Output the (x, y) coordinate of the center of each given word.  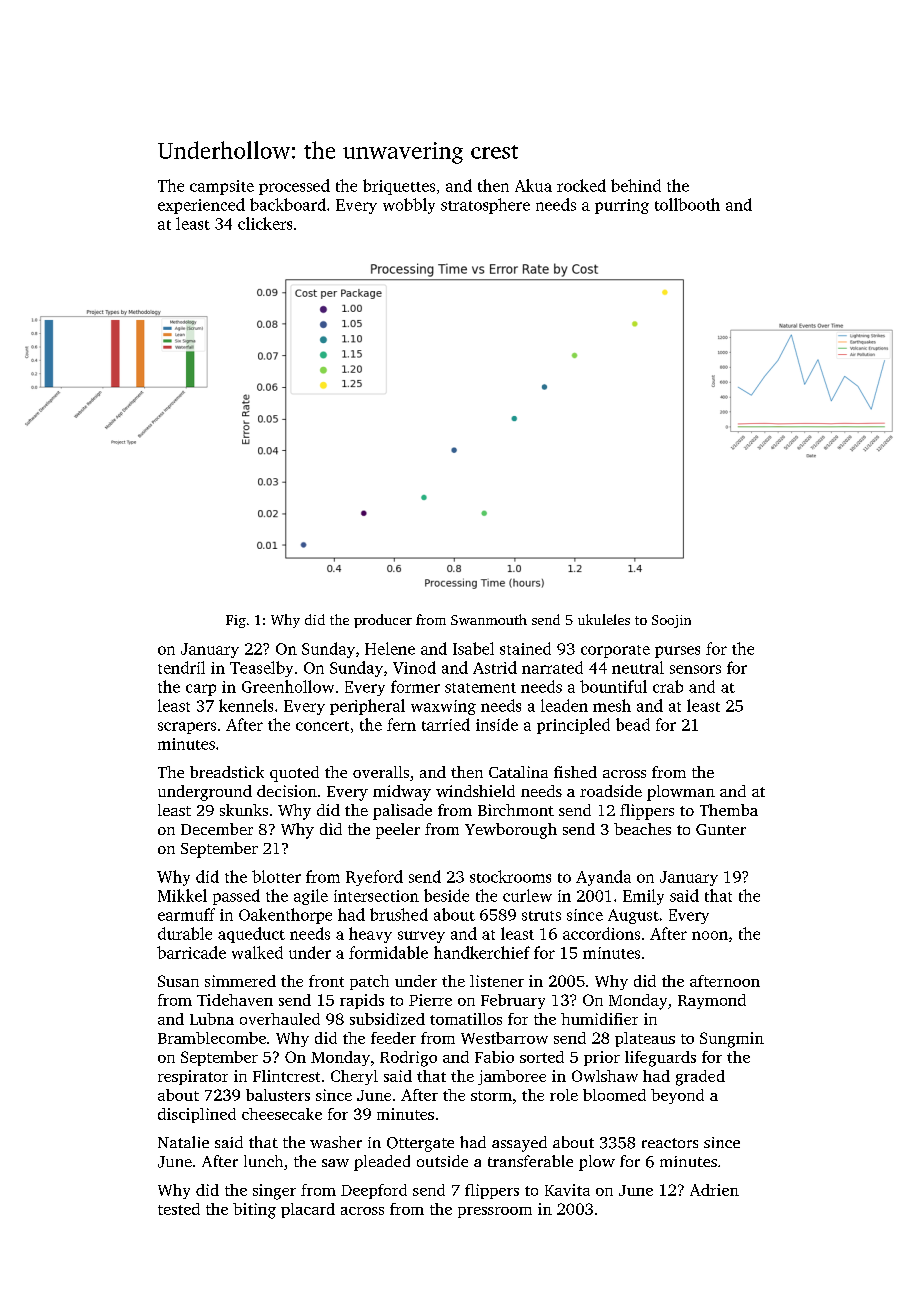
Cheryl (354, 1077)
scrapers (187, 728)
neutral (638, 667)
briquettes (399, 187)
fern (401, 724)
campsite (222, 187)
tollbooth (687, 204)
